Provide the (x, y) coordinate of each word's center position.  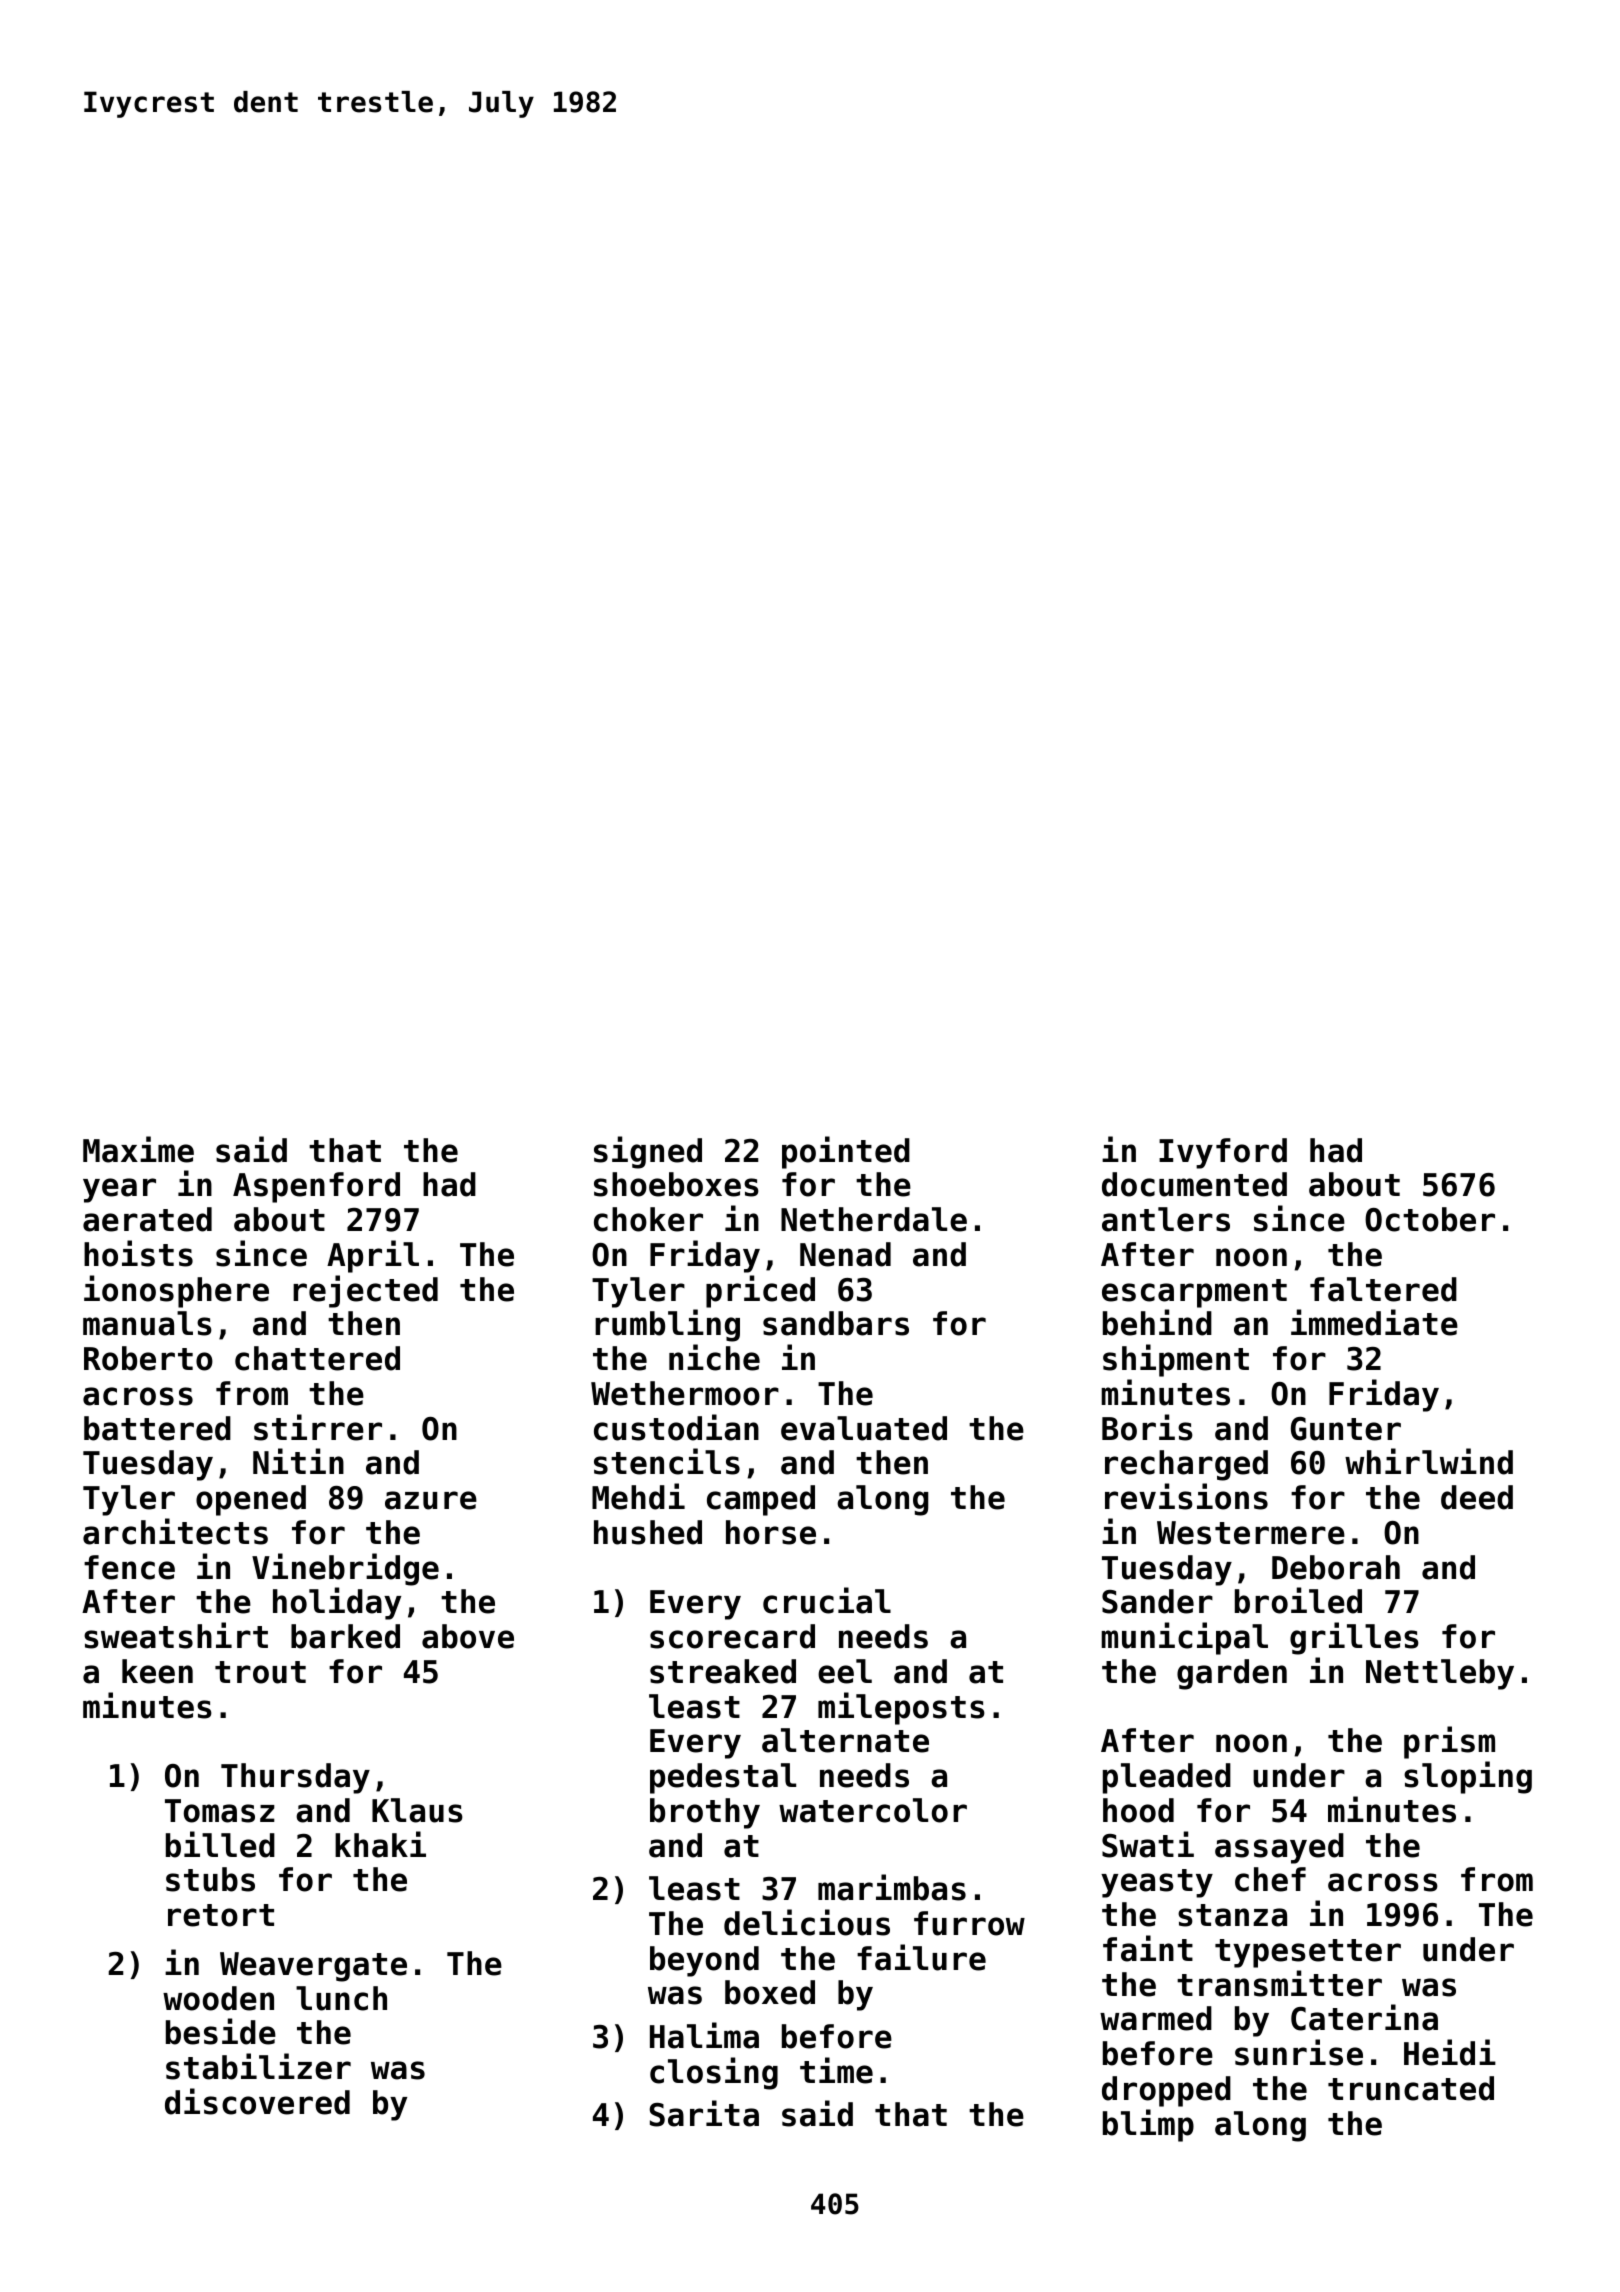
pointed (846, 1152)
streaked (723, 1671)
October (1430, 1219)
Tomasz (220, 1811)
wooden (218, 1998)
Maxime (138, 1149)
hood (1138, 1810)
